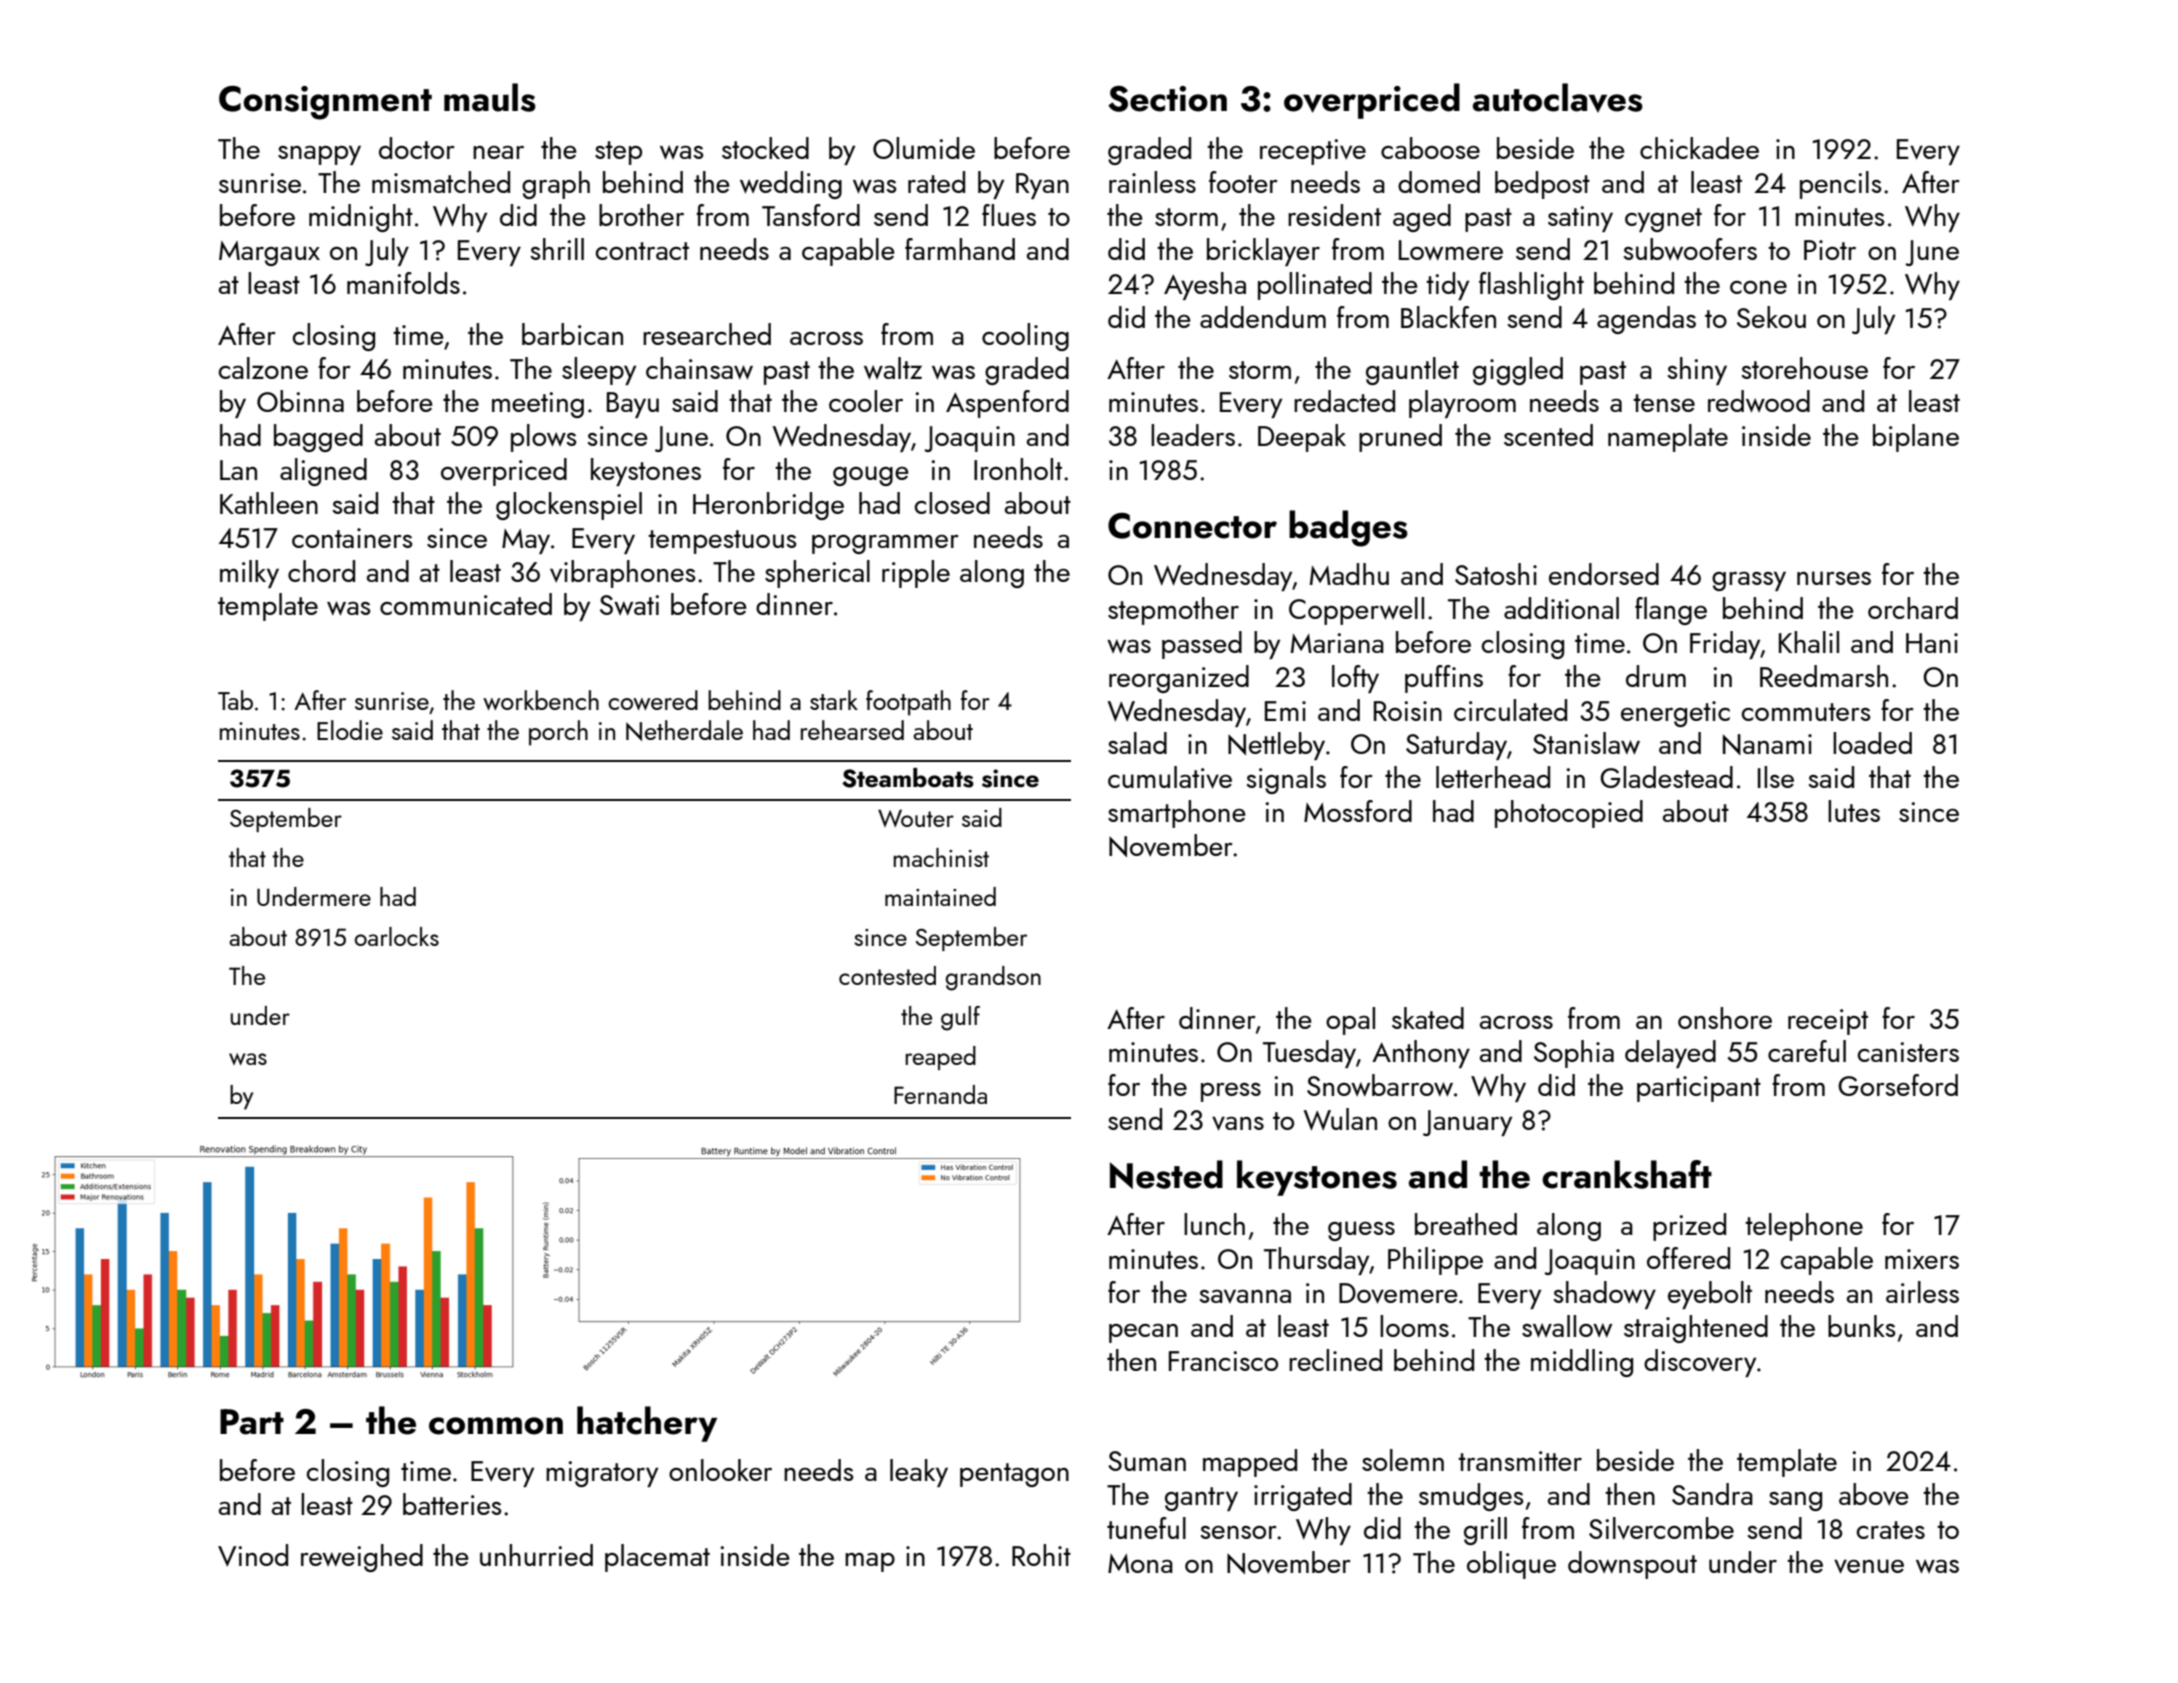 The width and height of the page is (2178, 1683). I want to click on opal, so click(1350, 1021).
